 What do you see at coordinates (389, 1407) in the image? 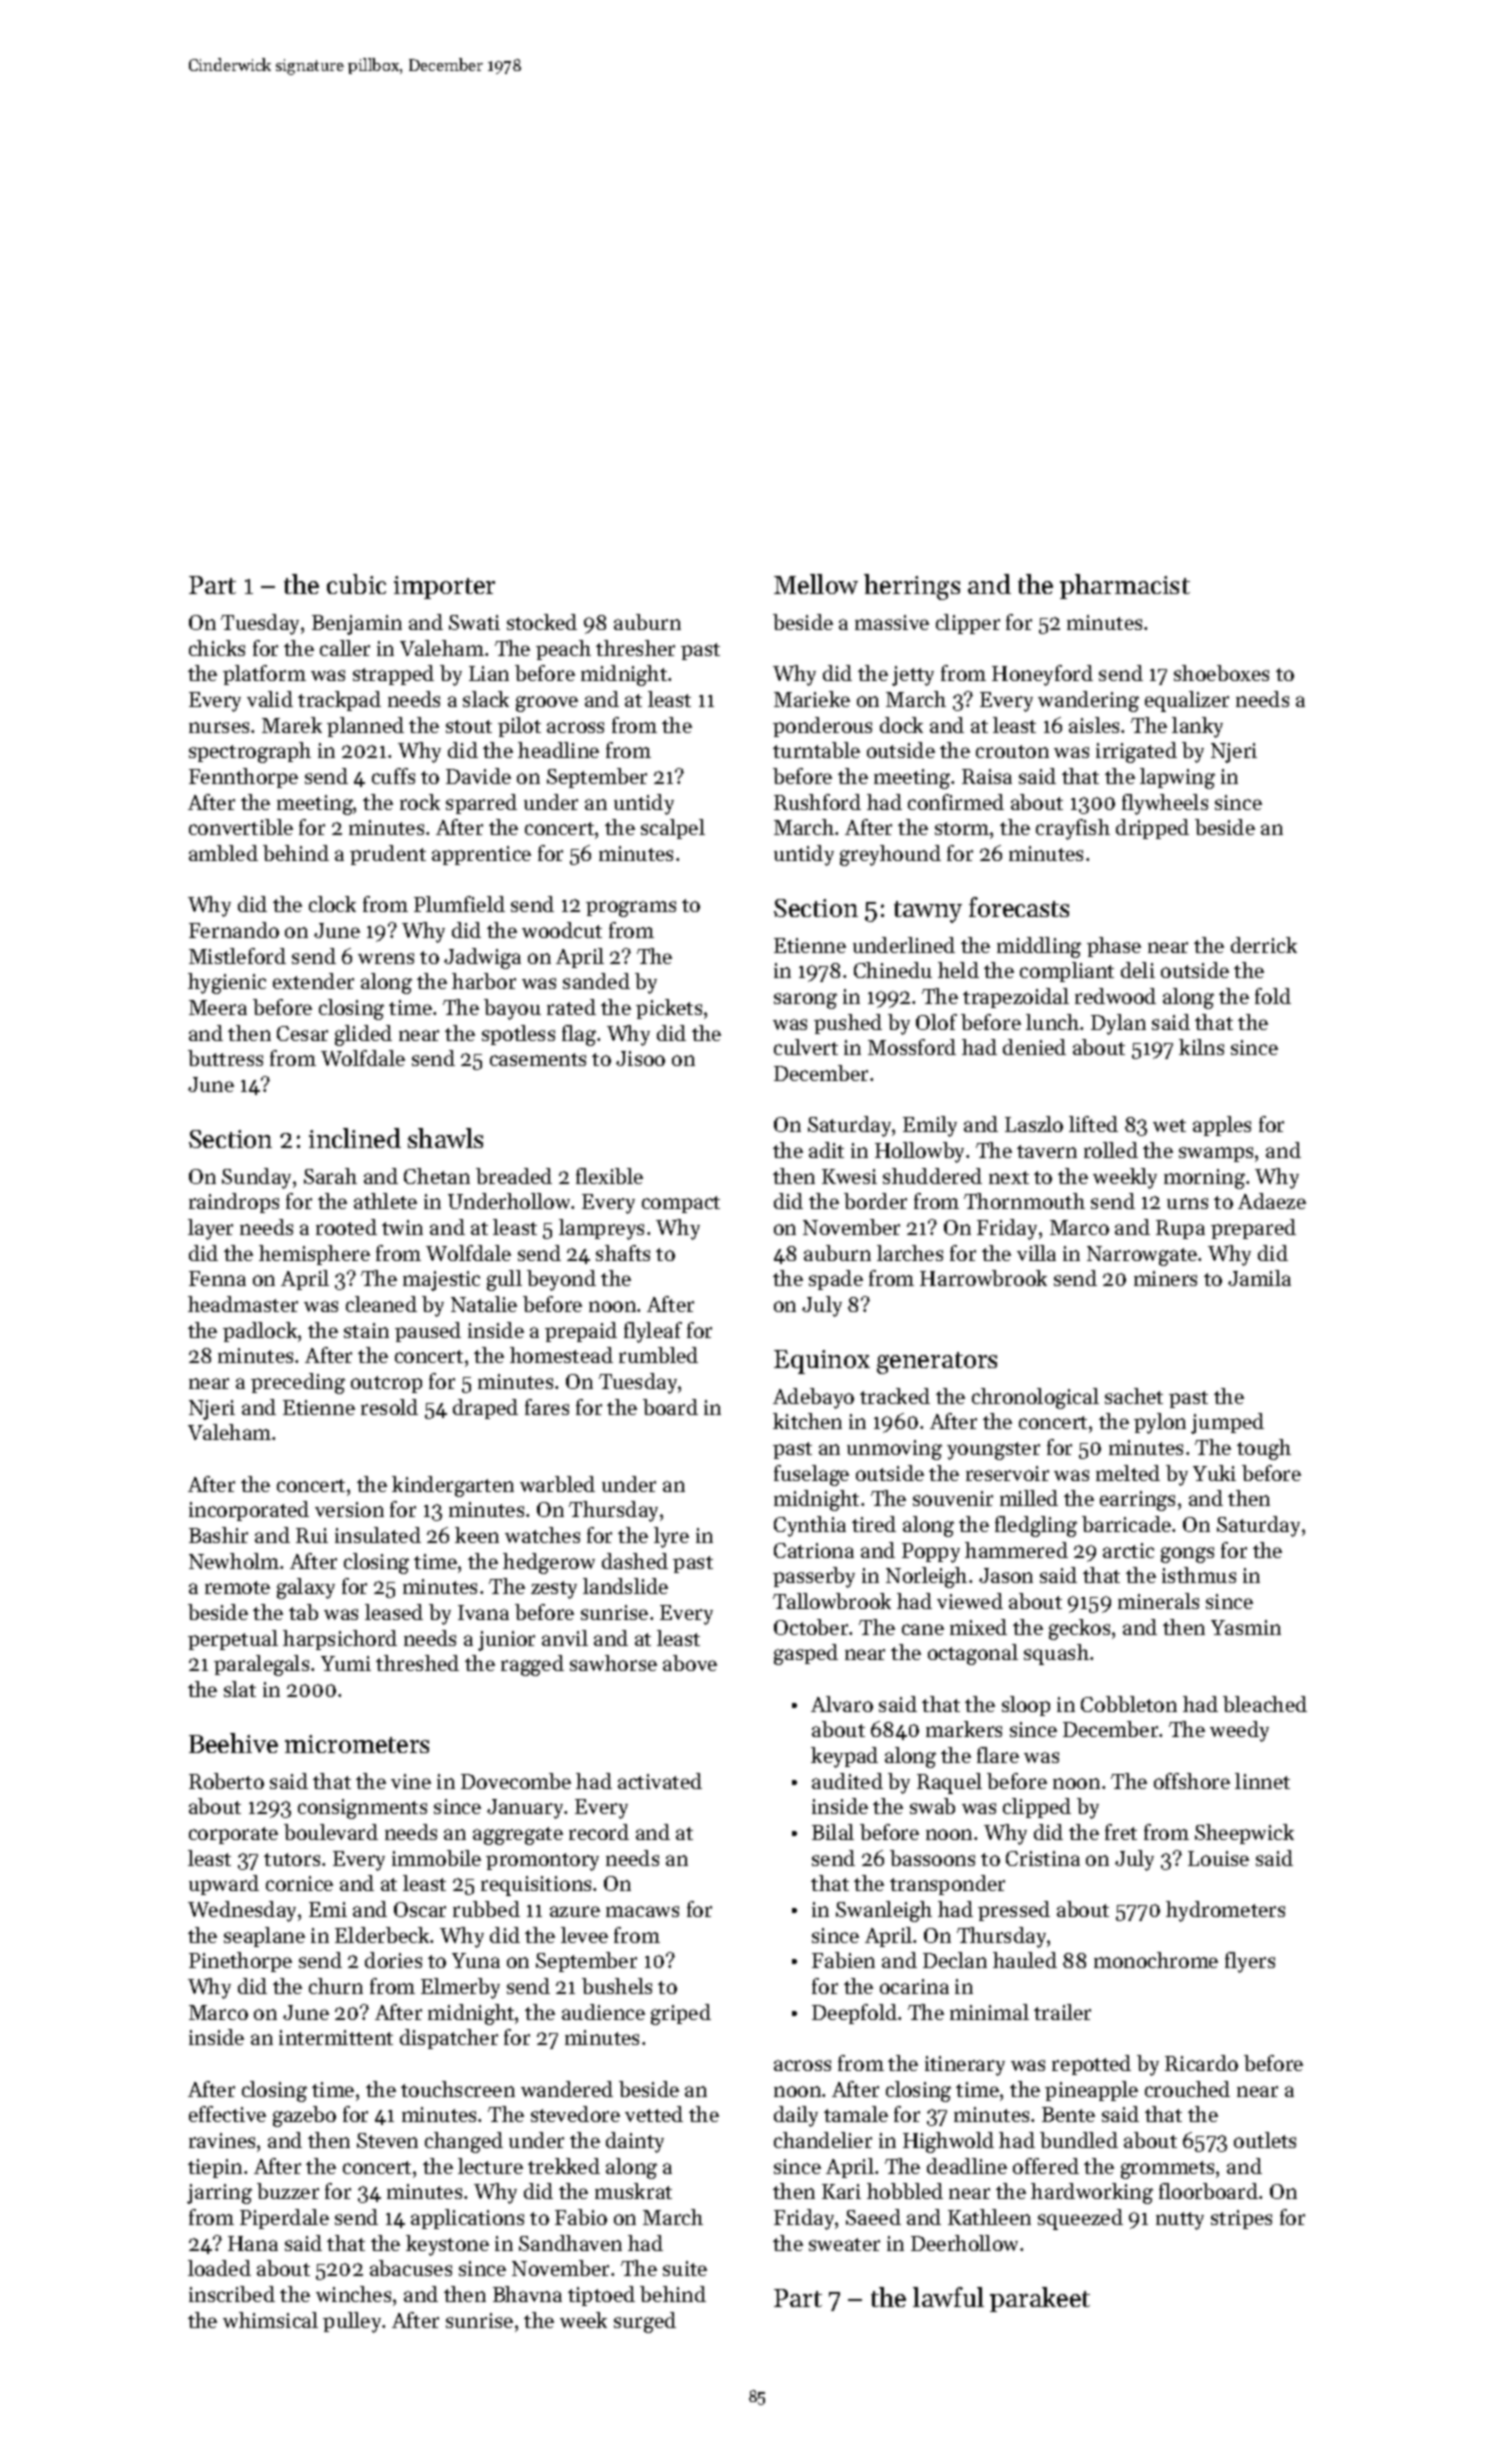
I see `resold` at bounding box center [389, 1407].
